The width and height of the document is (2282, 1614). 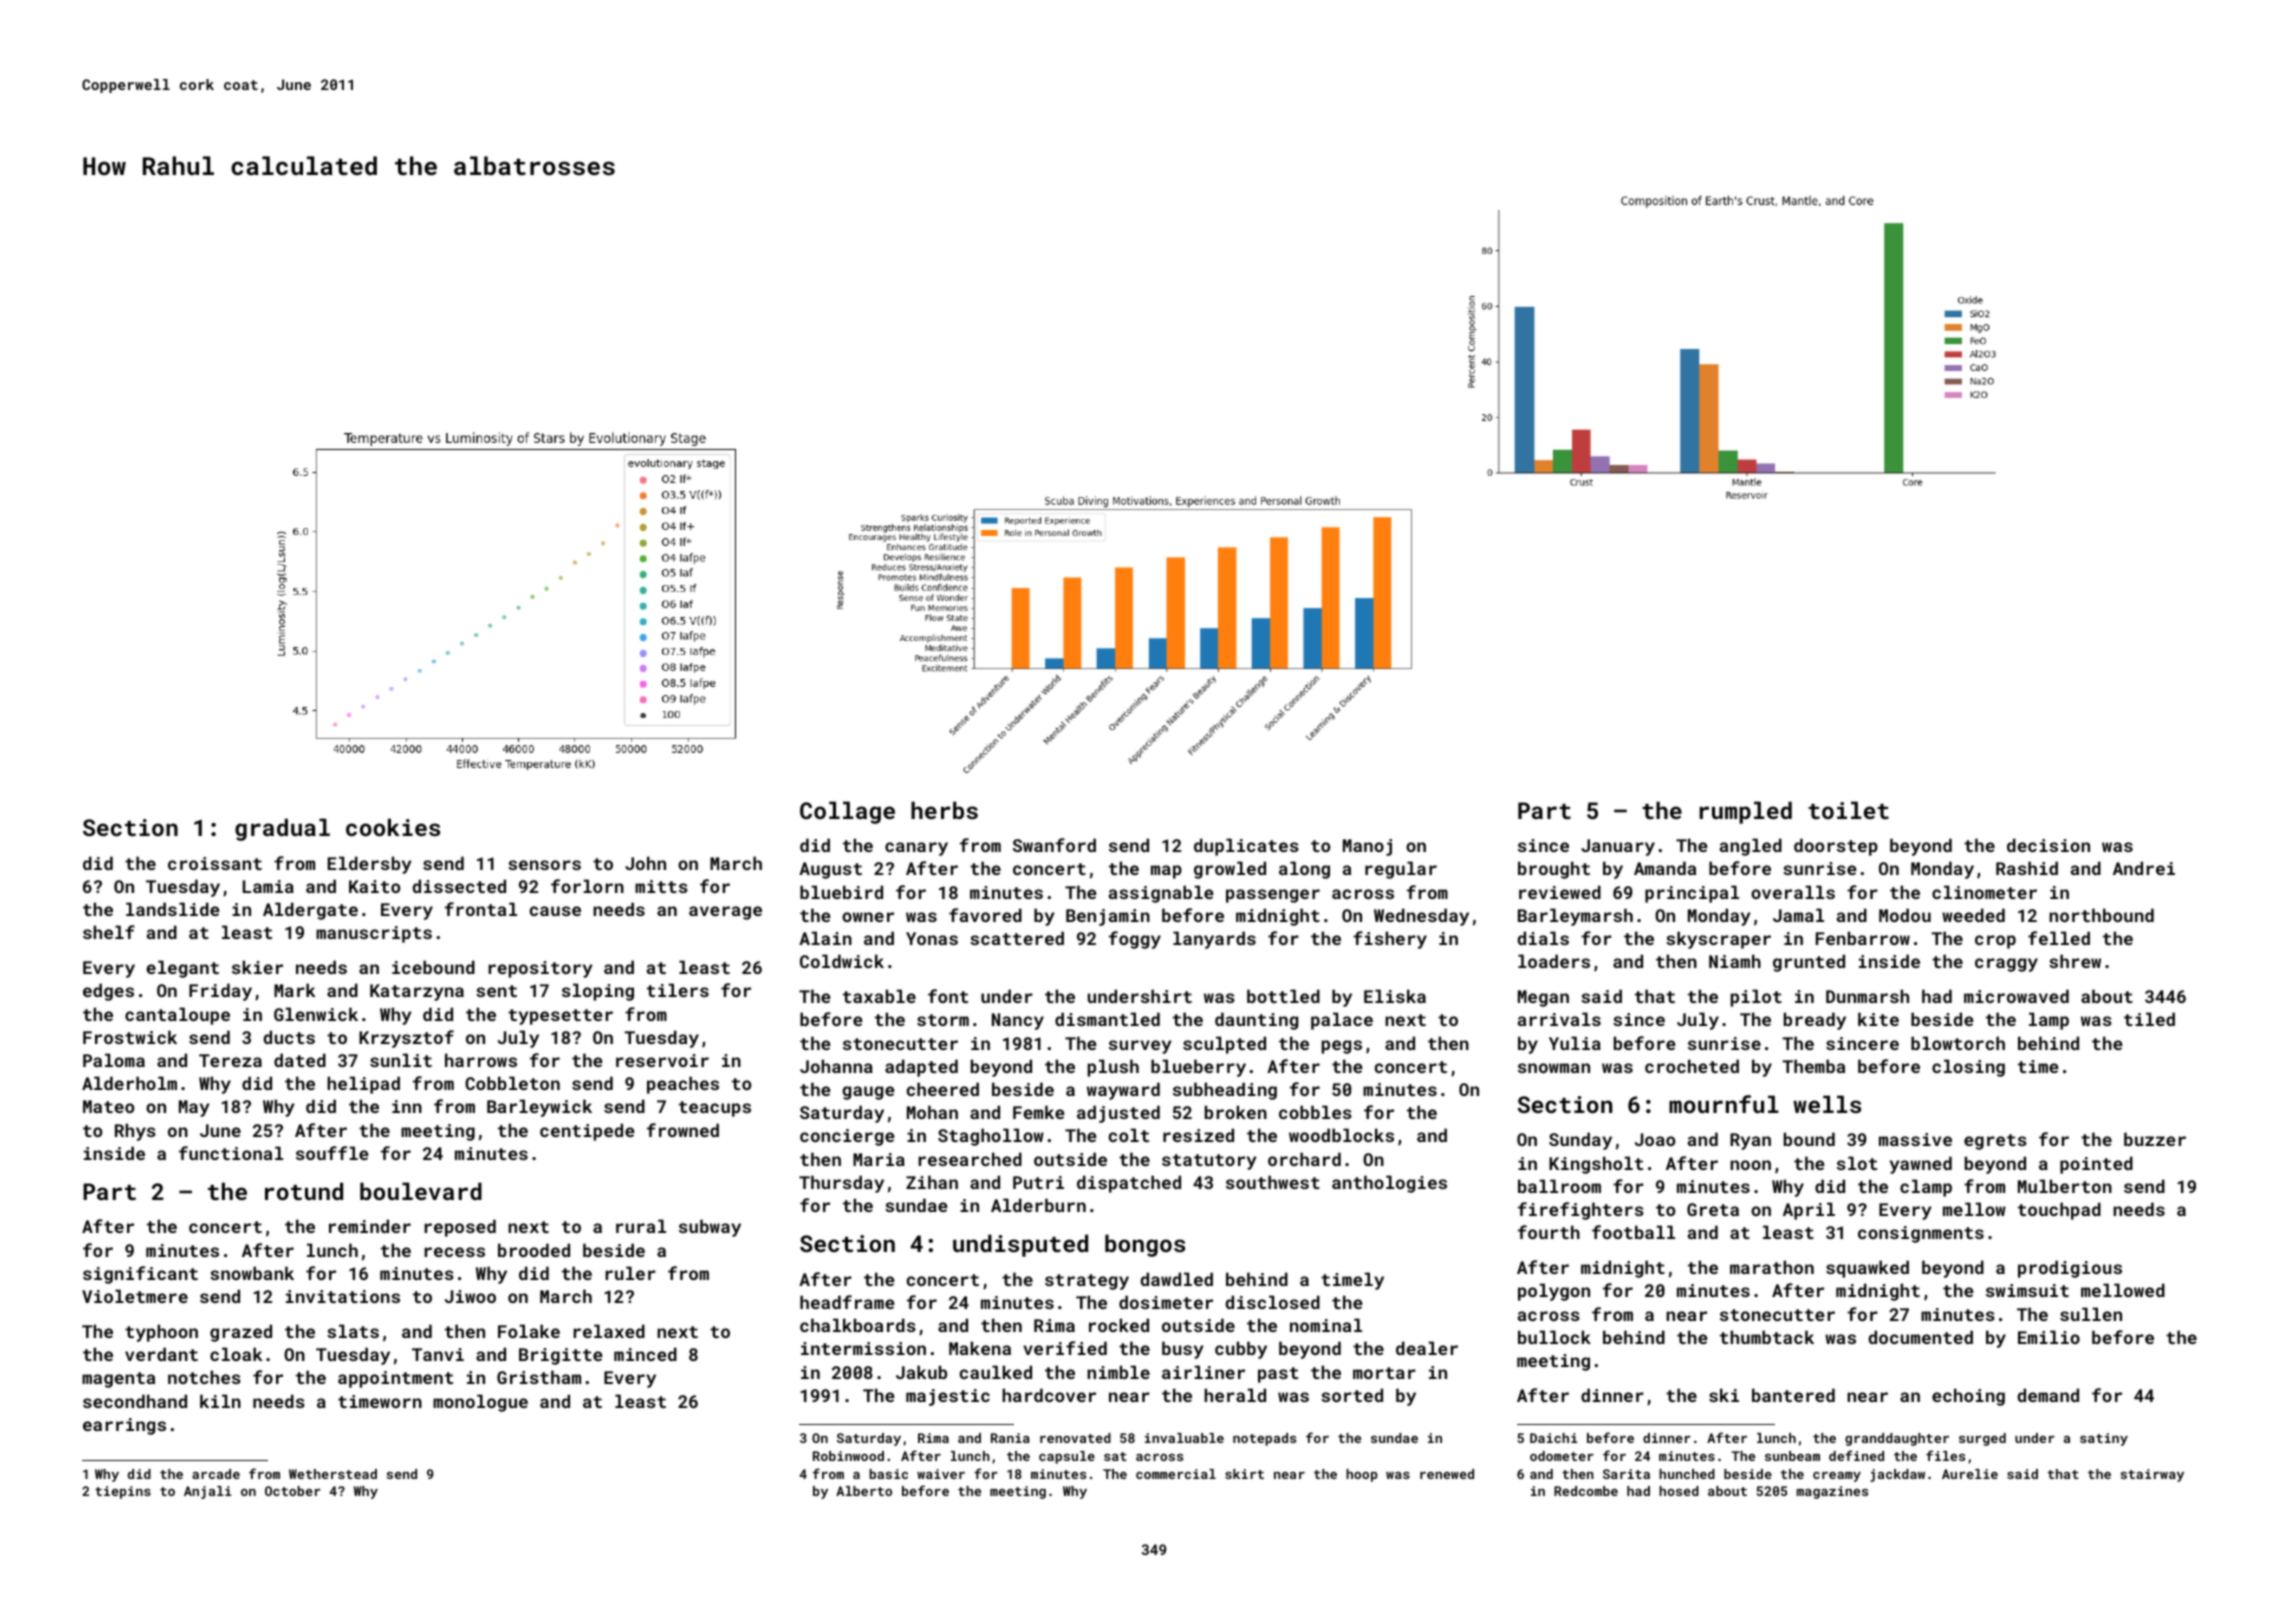 What do you see at coordinates (370, 1226) in the document?
I see `reminder` at bounding box center [370, 1226].
